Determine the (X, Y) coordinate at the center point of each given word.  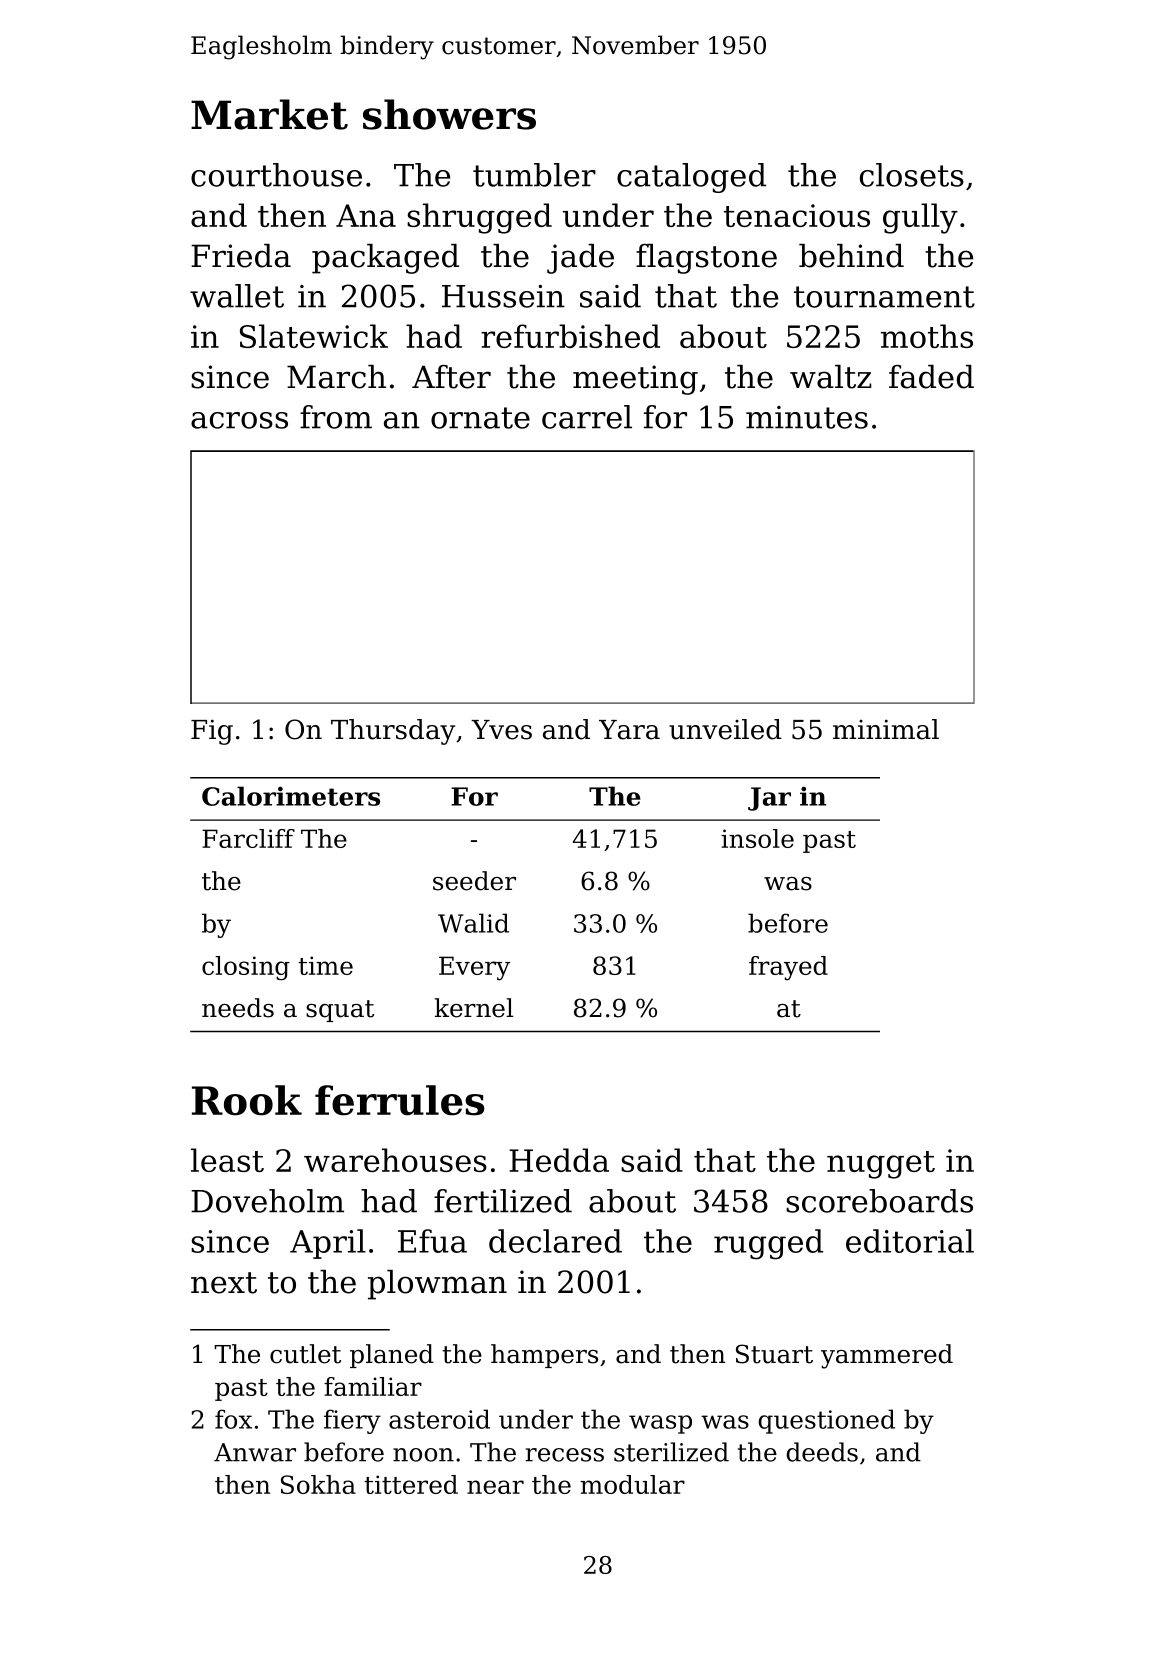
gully (920, 218)
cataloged (691, 178)
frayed (788, 968)
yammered (887, 1356)
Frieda (241, 256)
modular (632, 1484)
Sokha (318, 1484)
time (325, 965)
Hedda (559, 1160)
